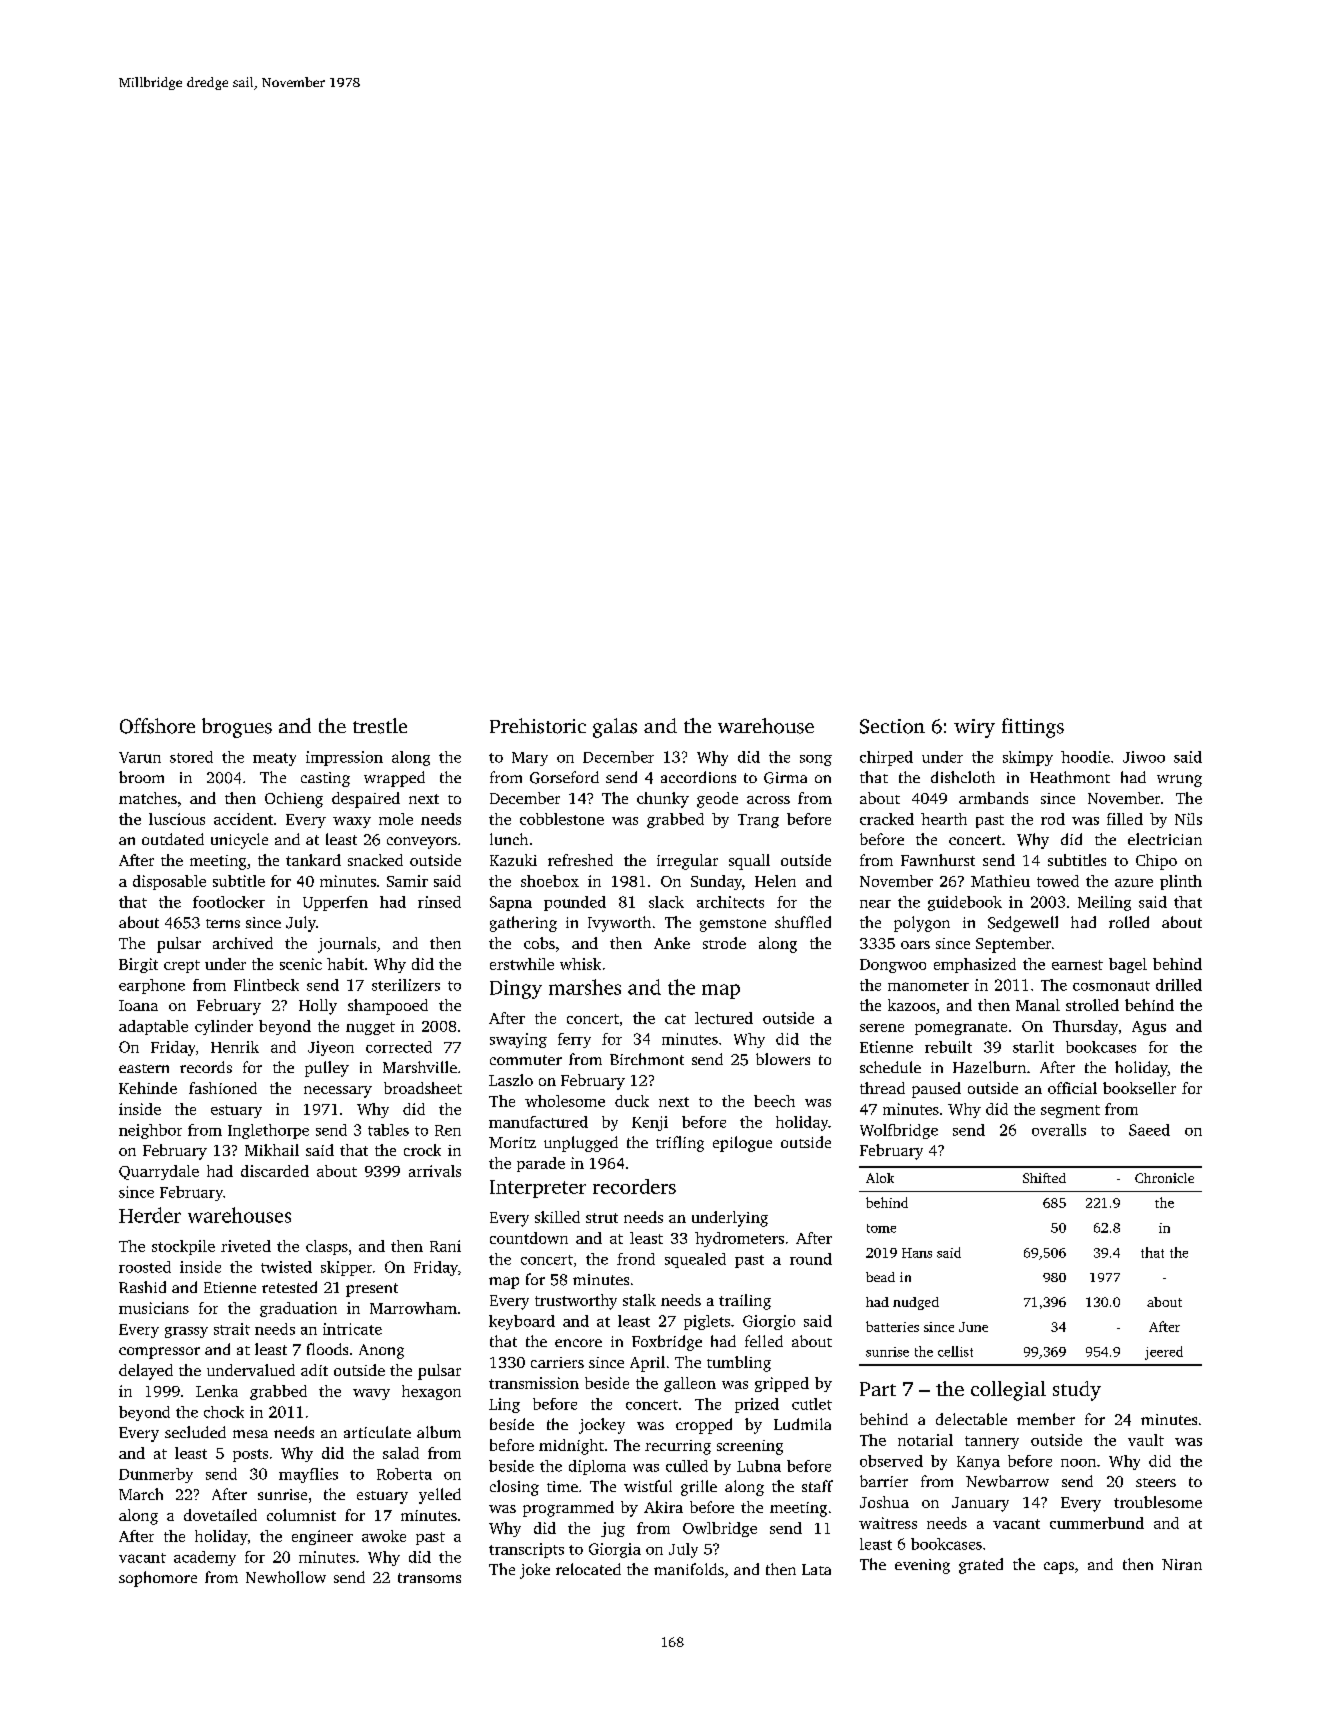 This document has height=1709, width=1321. What do you see at coordinates (142, 1287) in the document?
I see `Rashid` at bounding box center [142, 1287].
